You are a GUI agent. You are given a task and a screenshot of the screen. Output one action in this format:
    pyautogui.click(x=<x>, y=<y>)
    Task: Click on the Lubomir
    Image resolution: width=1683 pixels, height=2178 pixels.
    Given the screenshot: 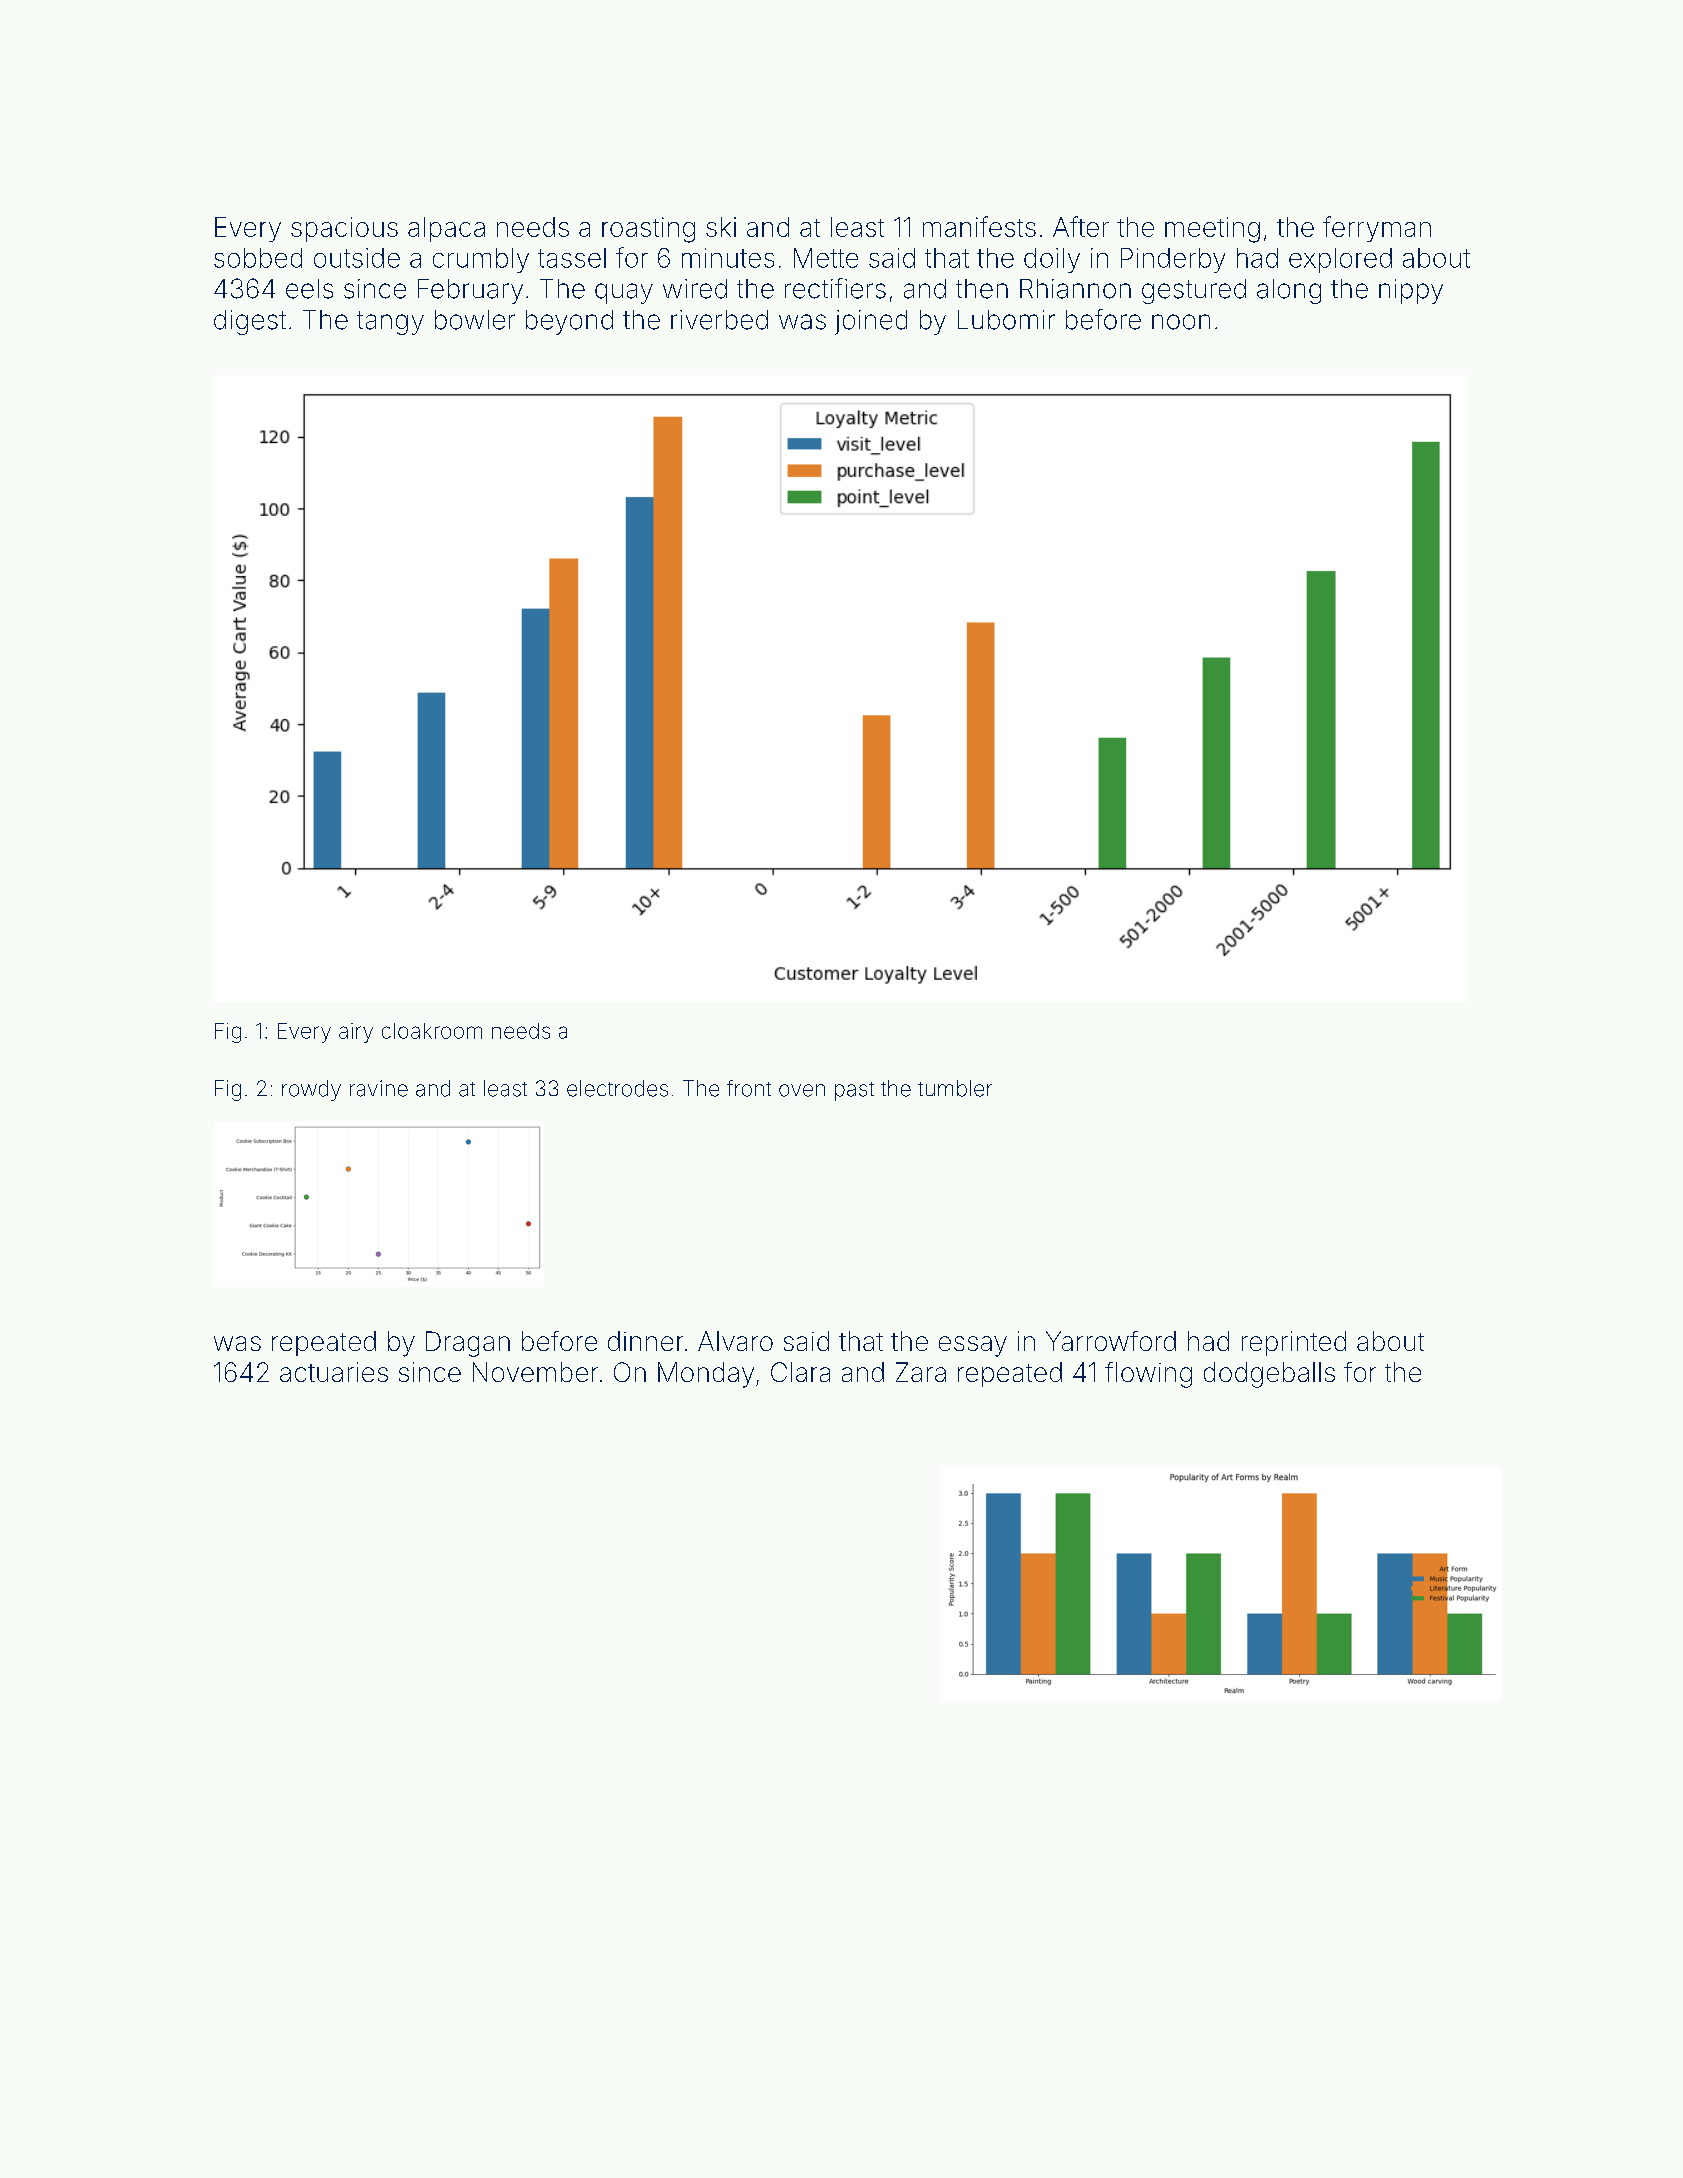 What is the action you would take?
    pyautogui.click(x=1006, y=320)
